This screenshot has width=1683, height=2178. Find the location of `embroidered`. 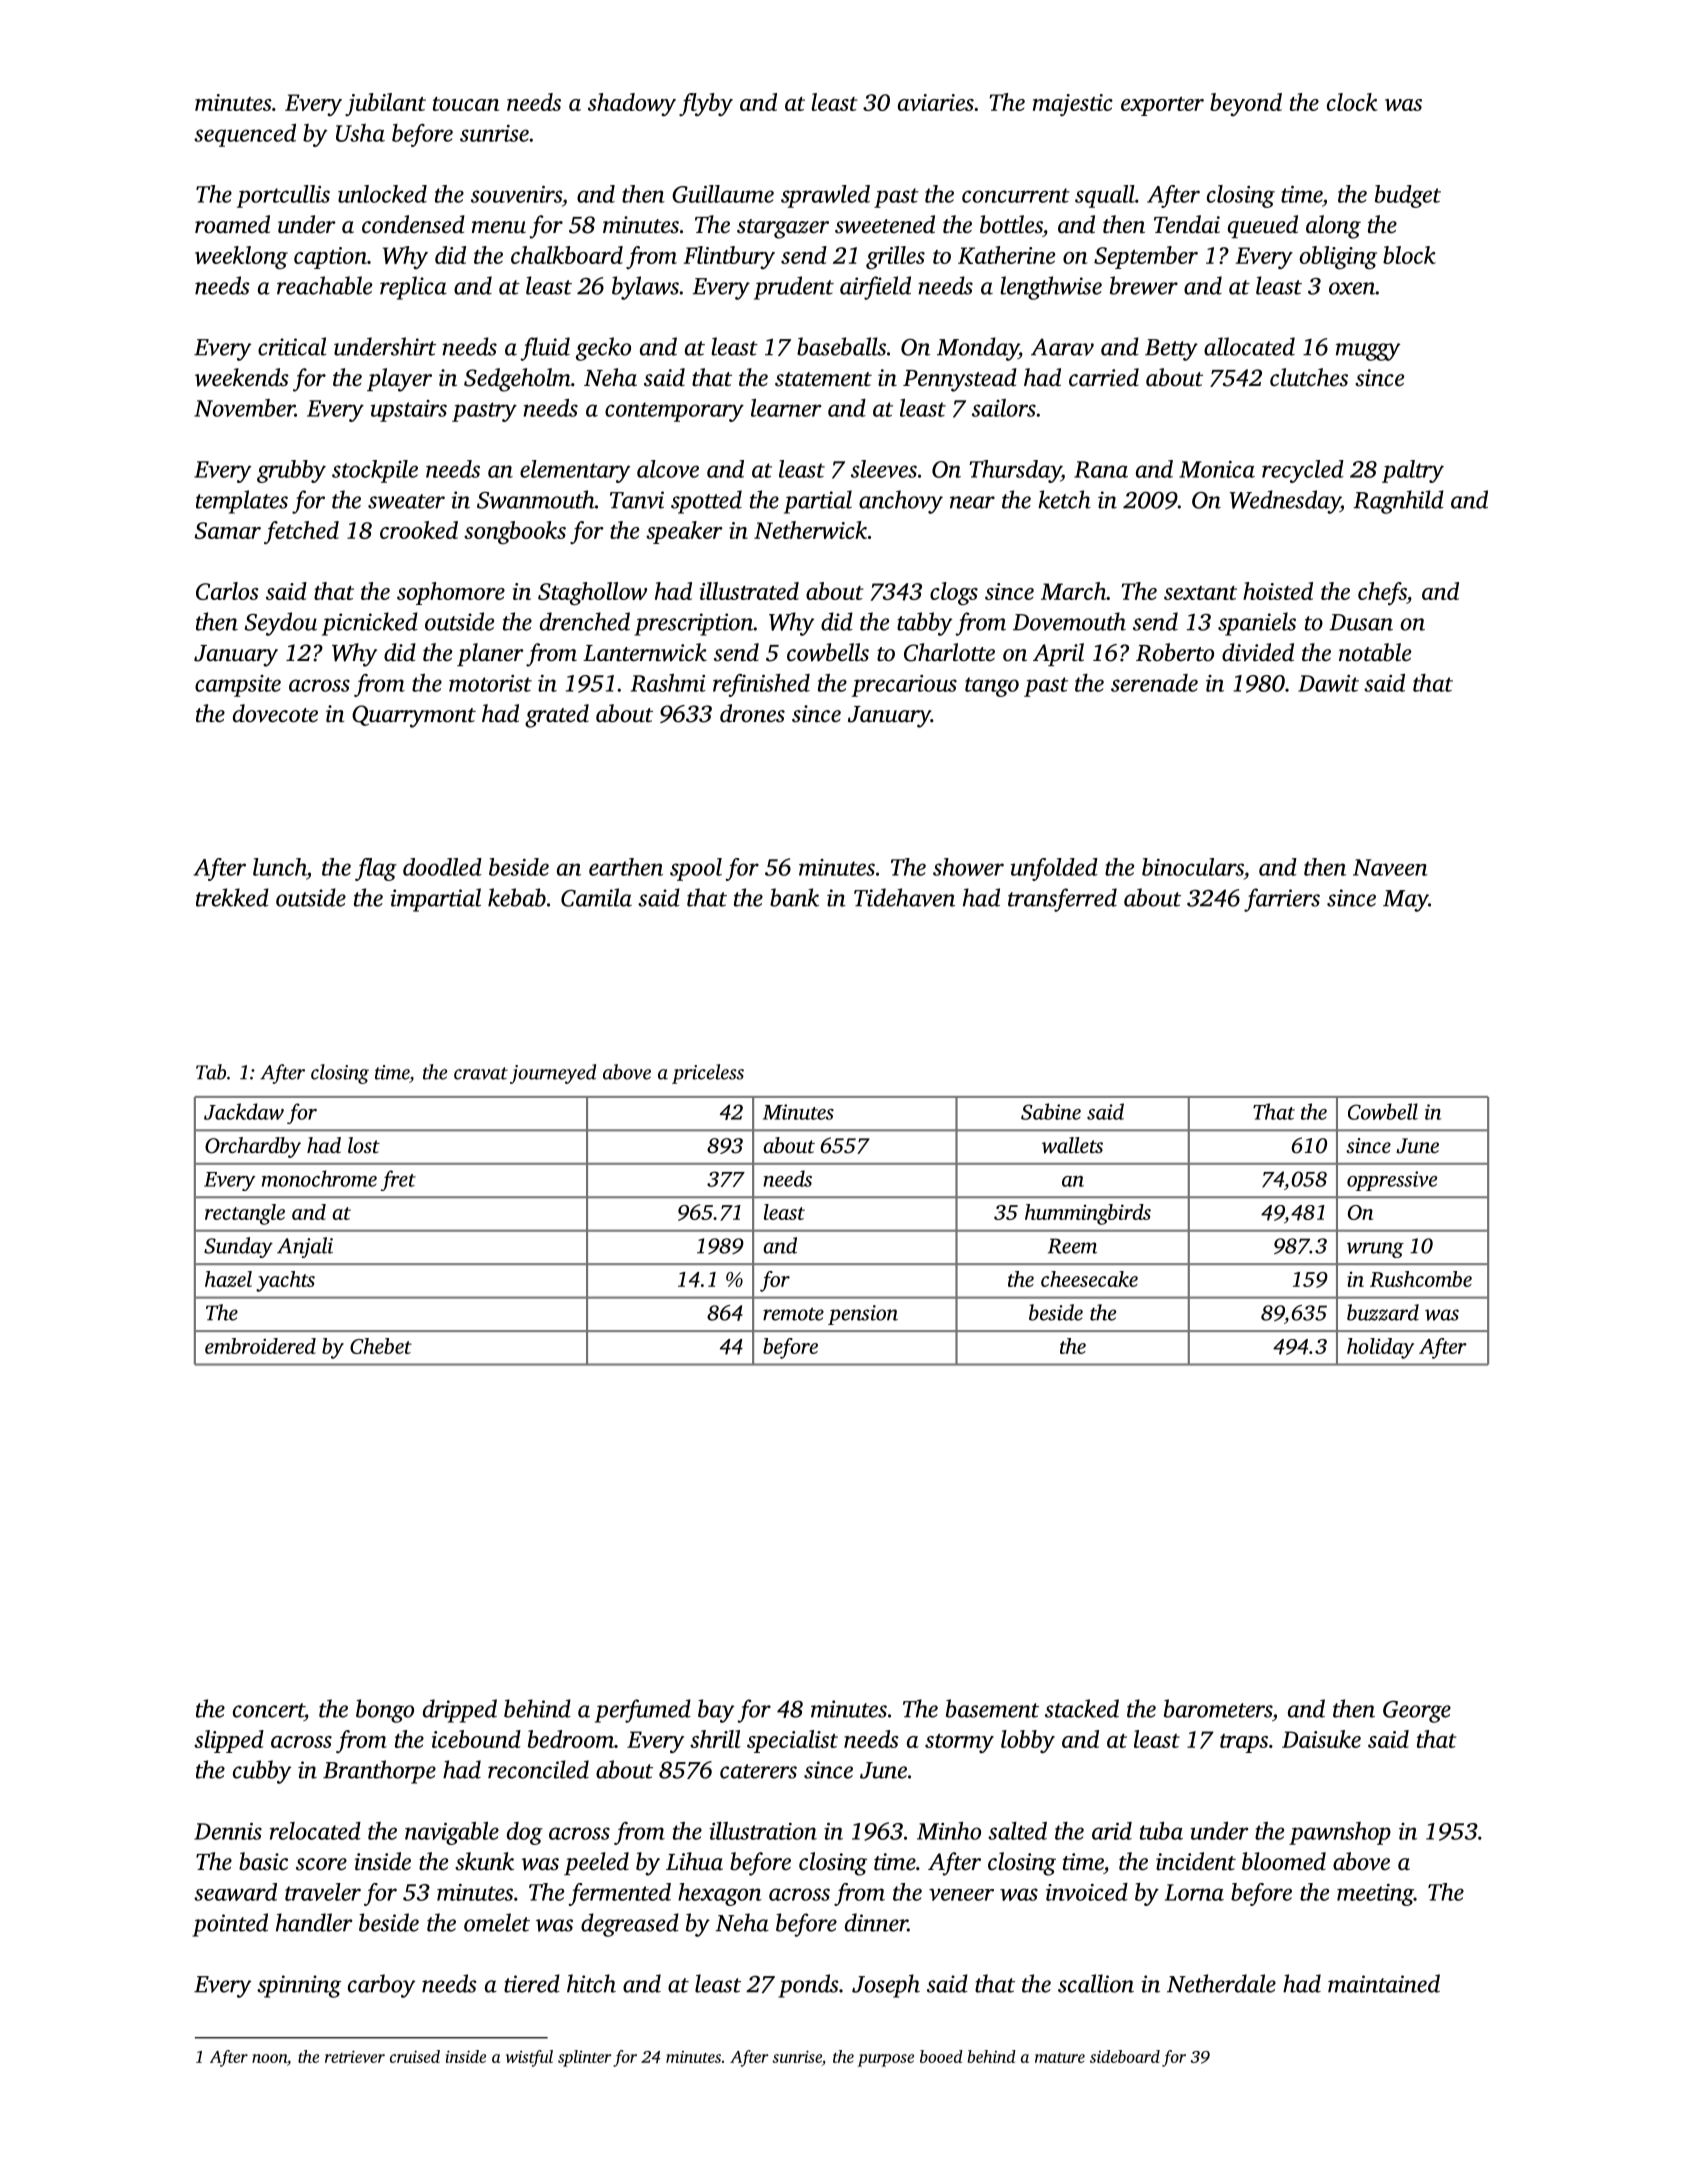

embroidered is located at coordinates (260, 1346).
